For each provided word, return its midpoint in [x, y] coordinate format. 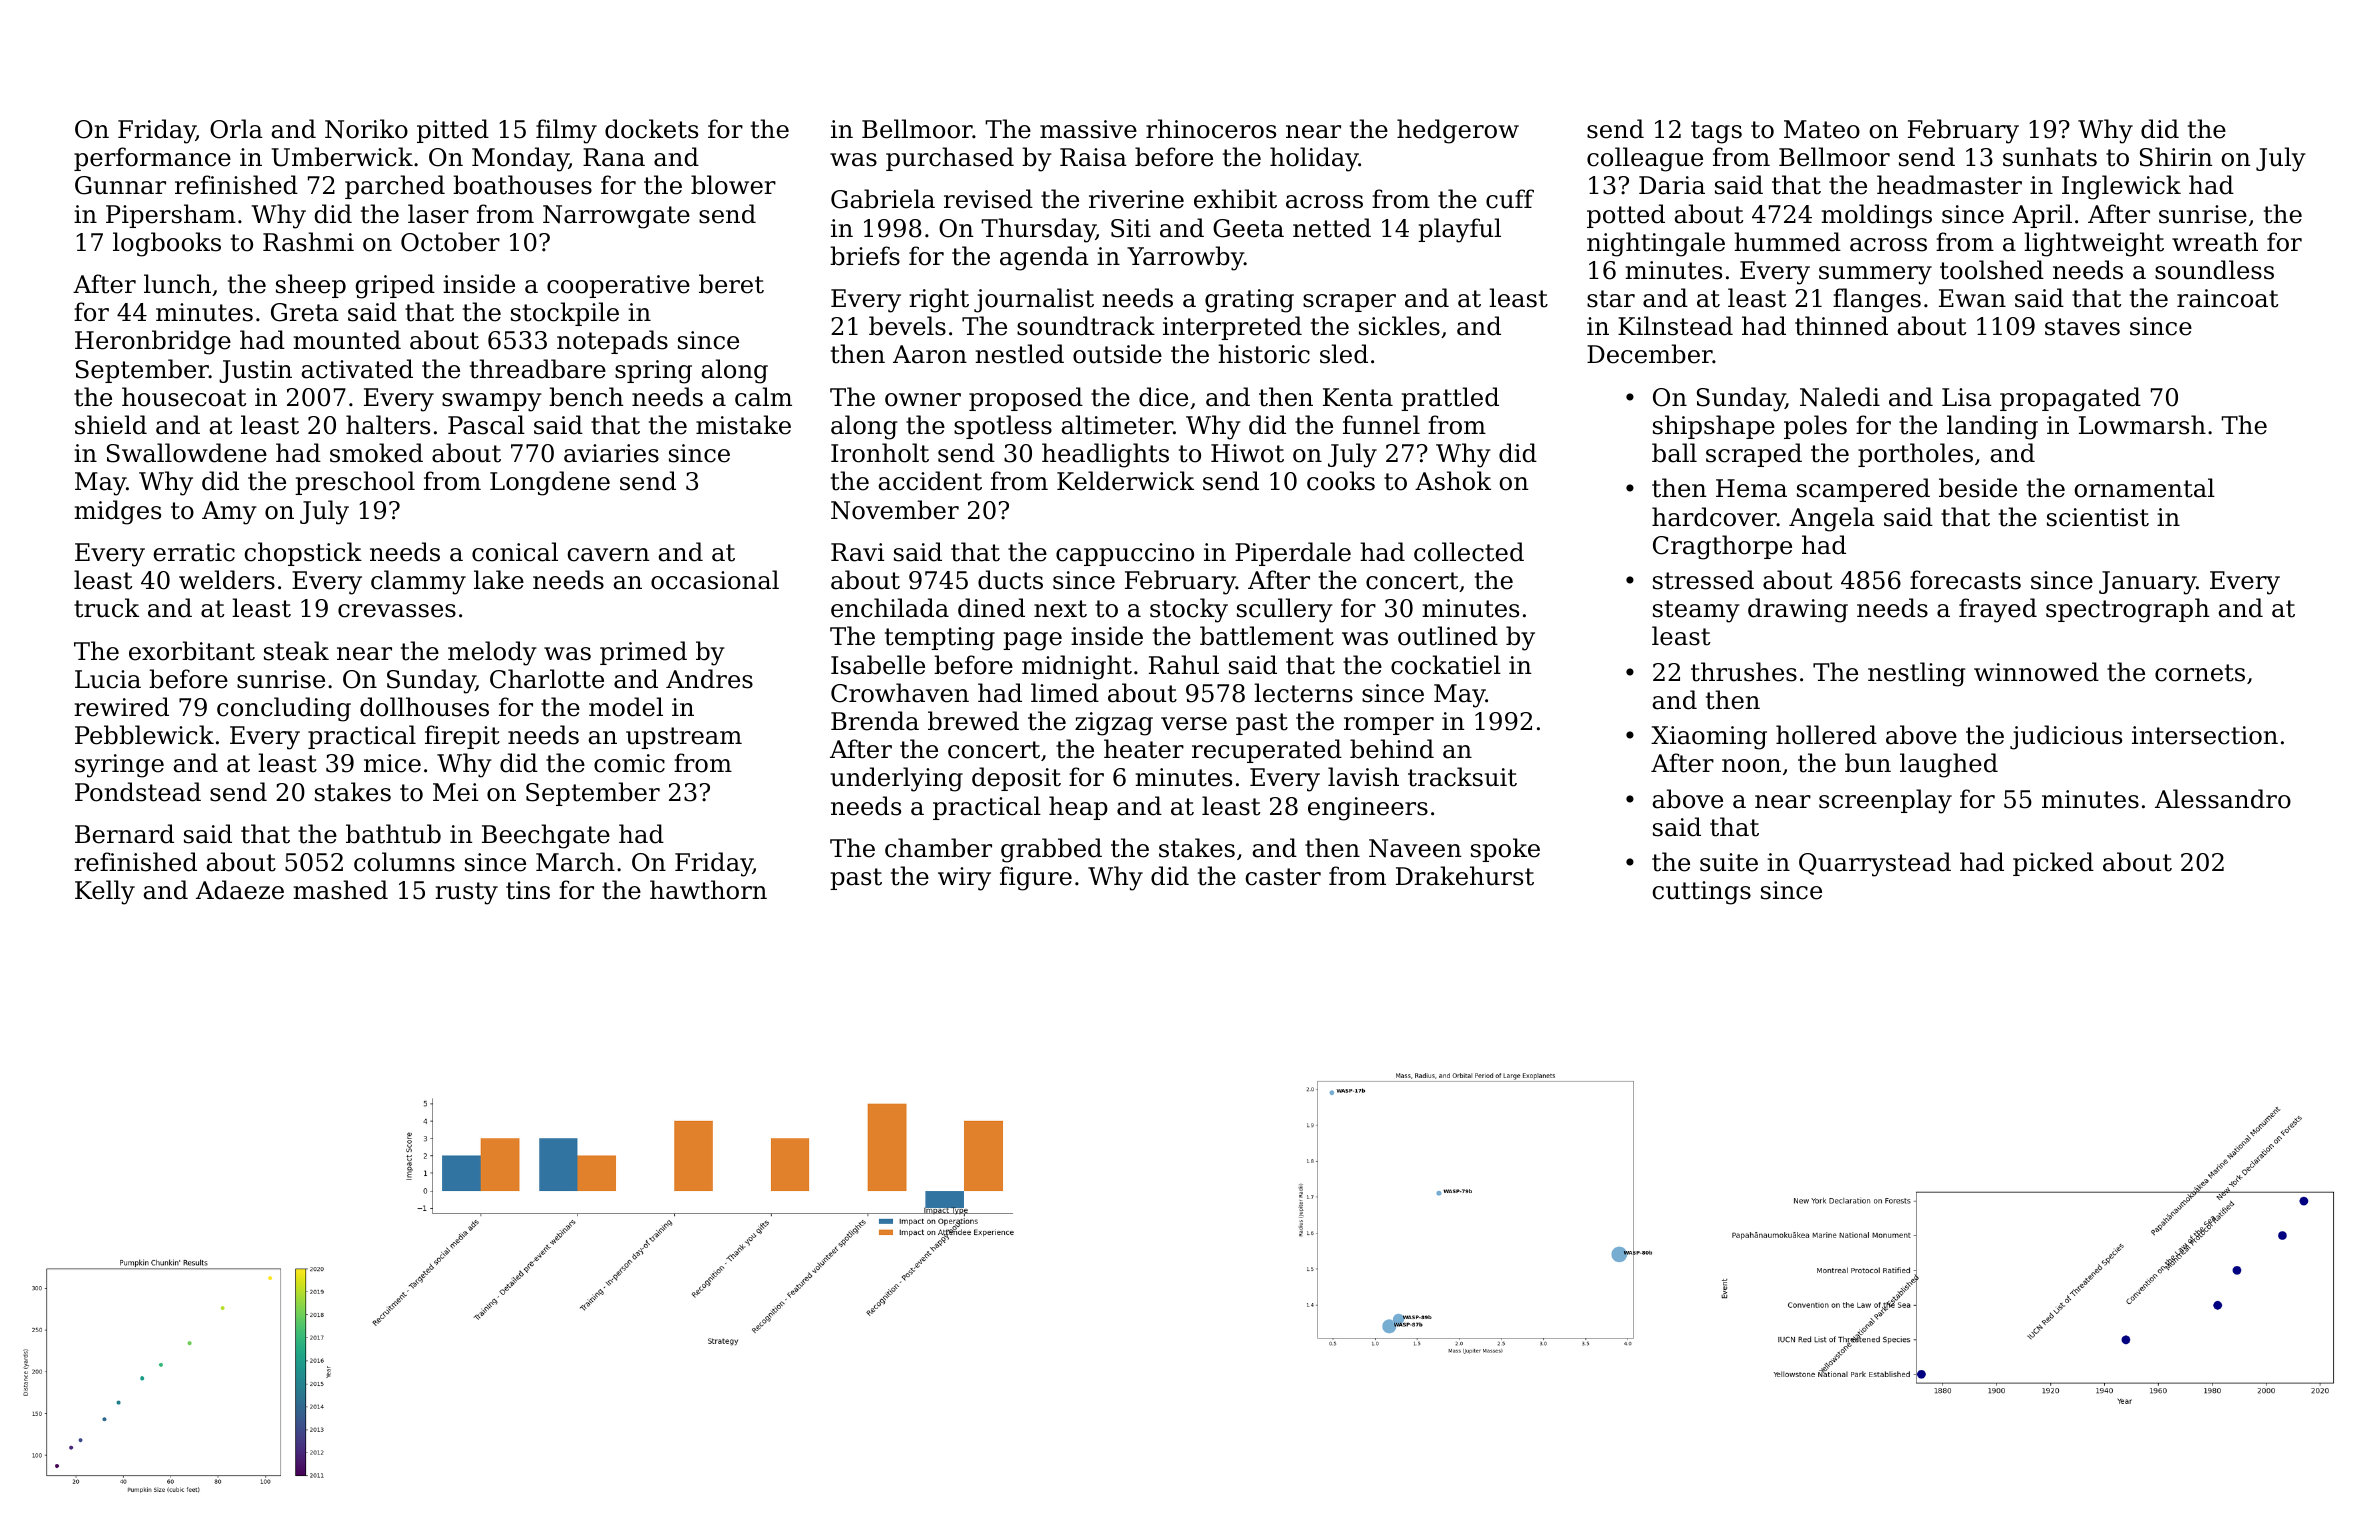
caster [1283, 877]
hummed [1787, 242]
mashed [340, 890]
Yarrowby [1185, 258]
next [1060, 609]
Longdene [550, 483]
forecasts [1965, 580]
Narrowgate [616, 217]
